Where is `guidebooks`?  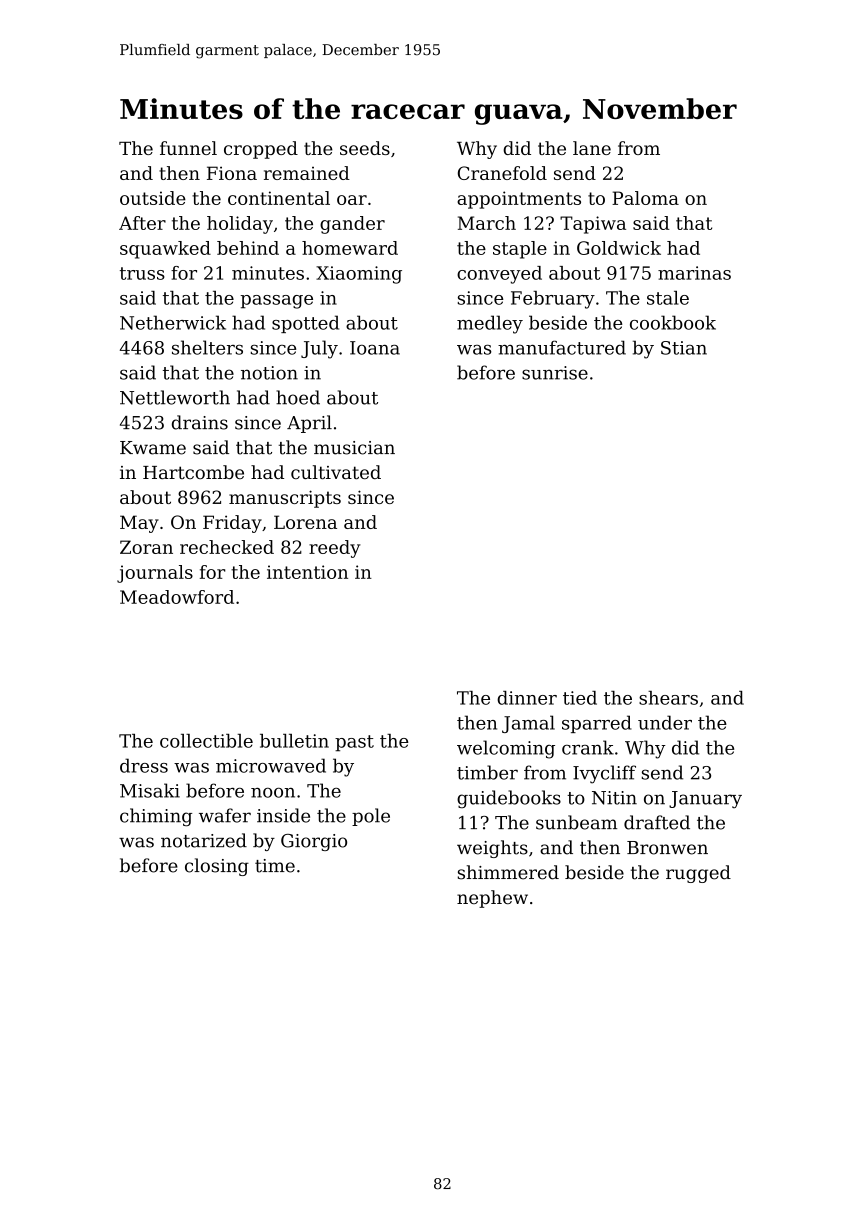
guidebooks is located at coordinates (509, 799).
